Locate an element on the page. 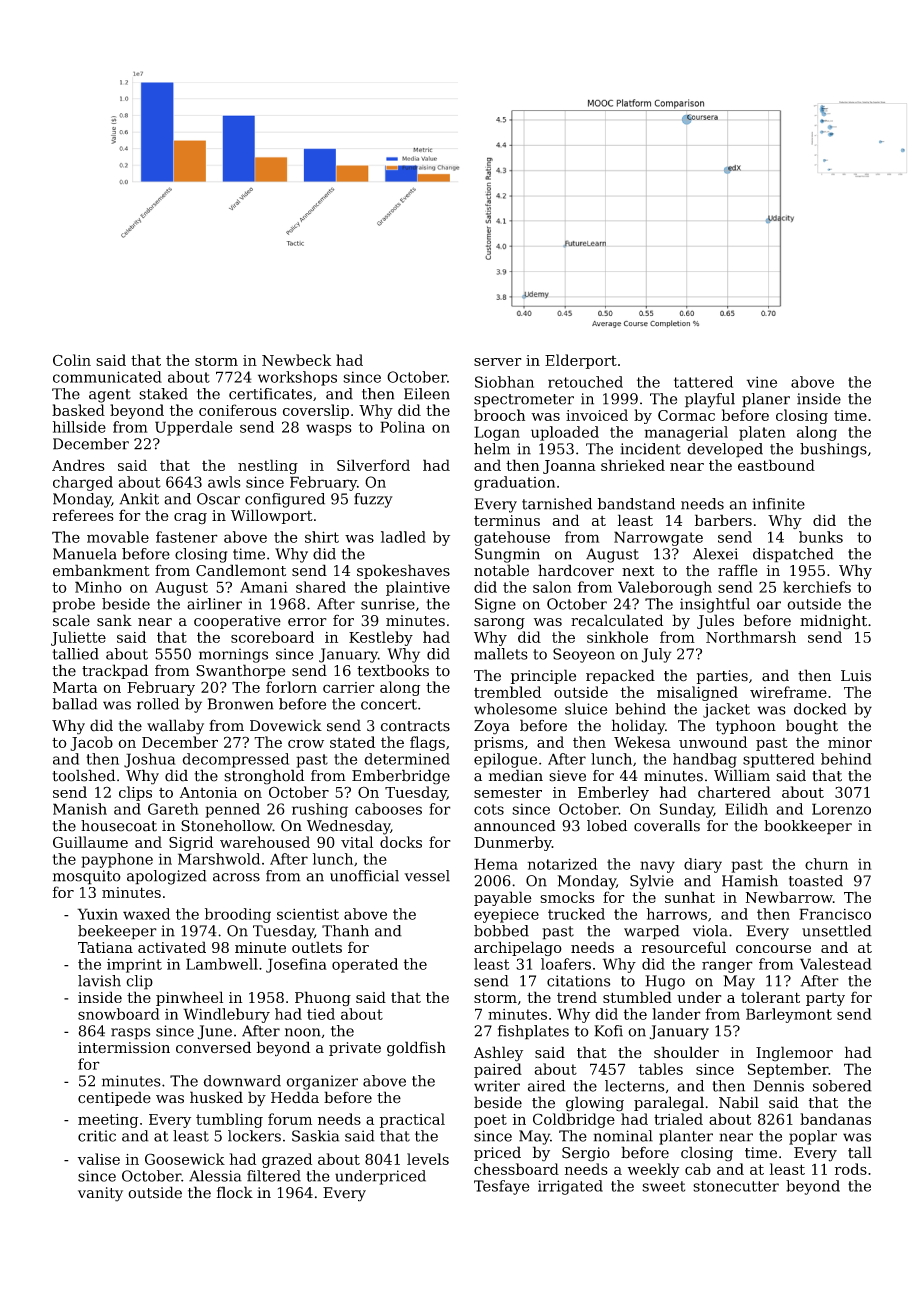 The image size is (924, 1308). diary is located at coordinates (703, 865).
